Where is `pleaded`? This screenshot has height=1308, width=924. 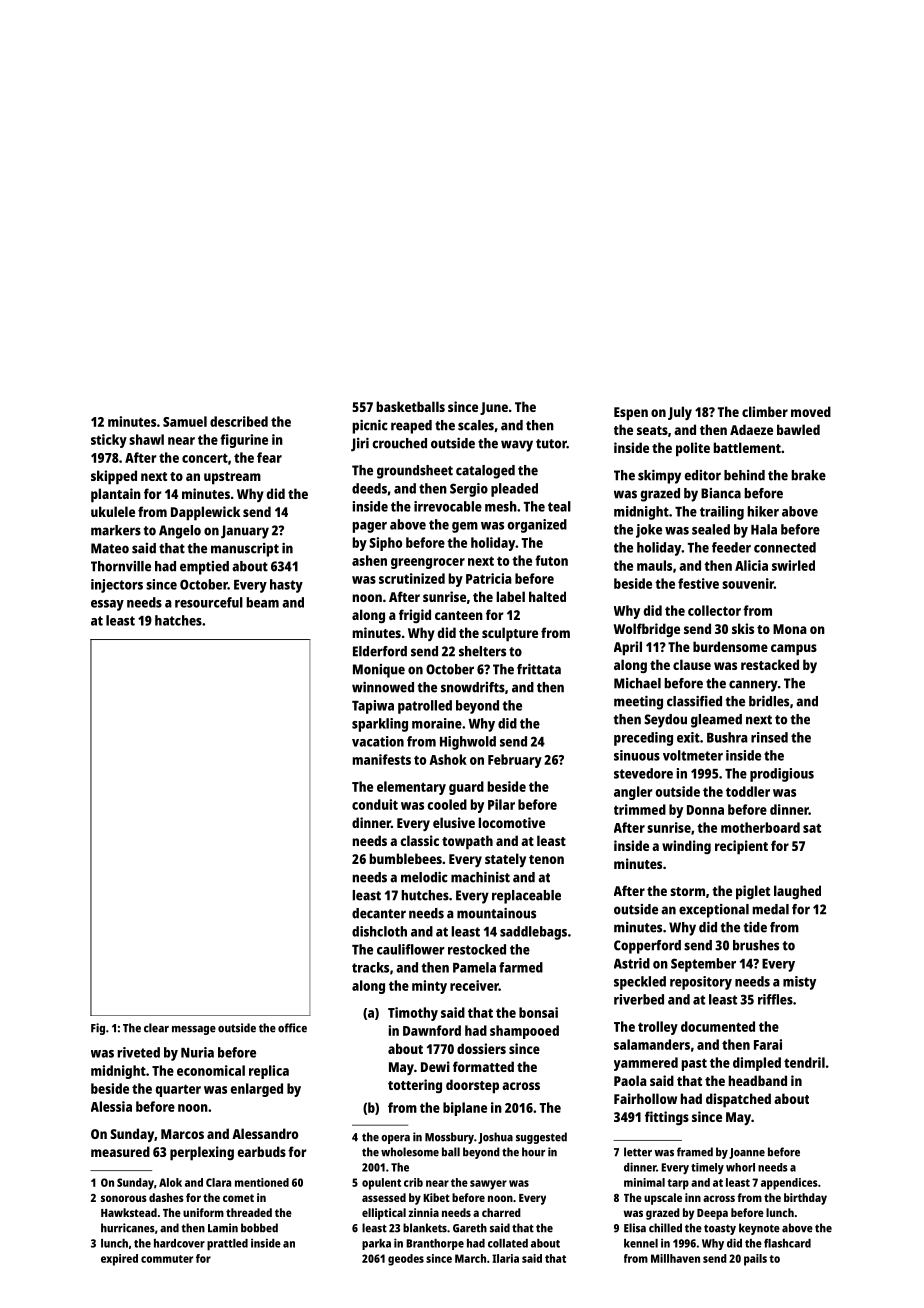 pleaded is located at coordinates (514, 490).
